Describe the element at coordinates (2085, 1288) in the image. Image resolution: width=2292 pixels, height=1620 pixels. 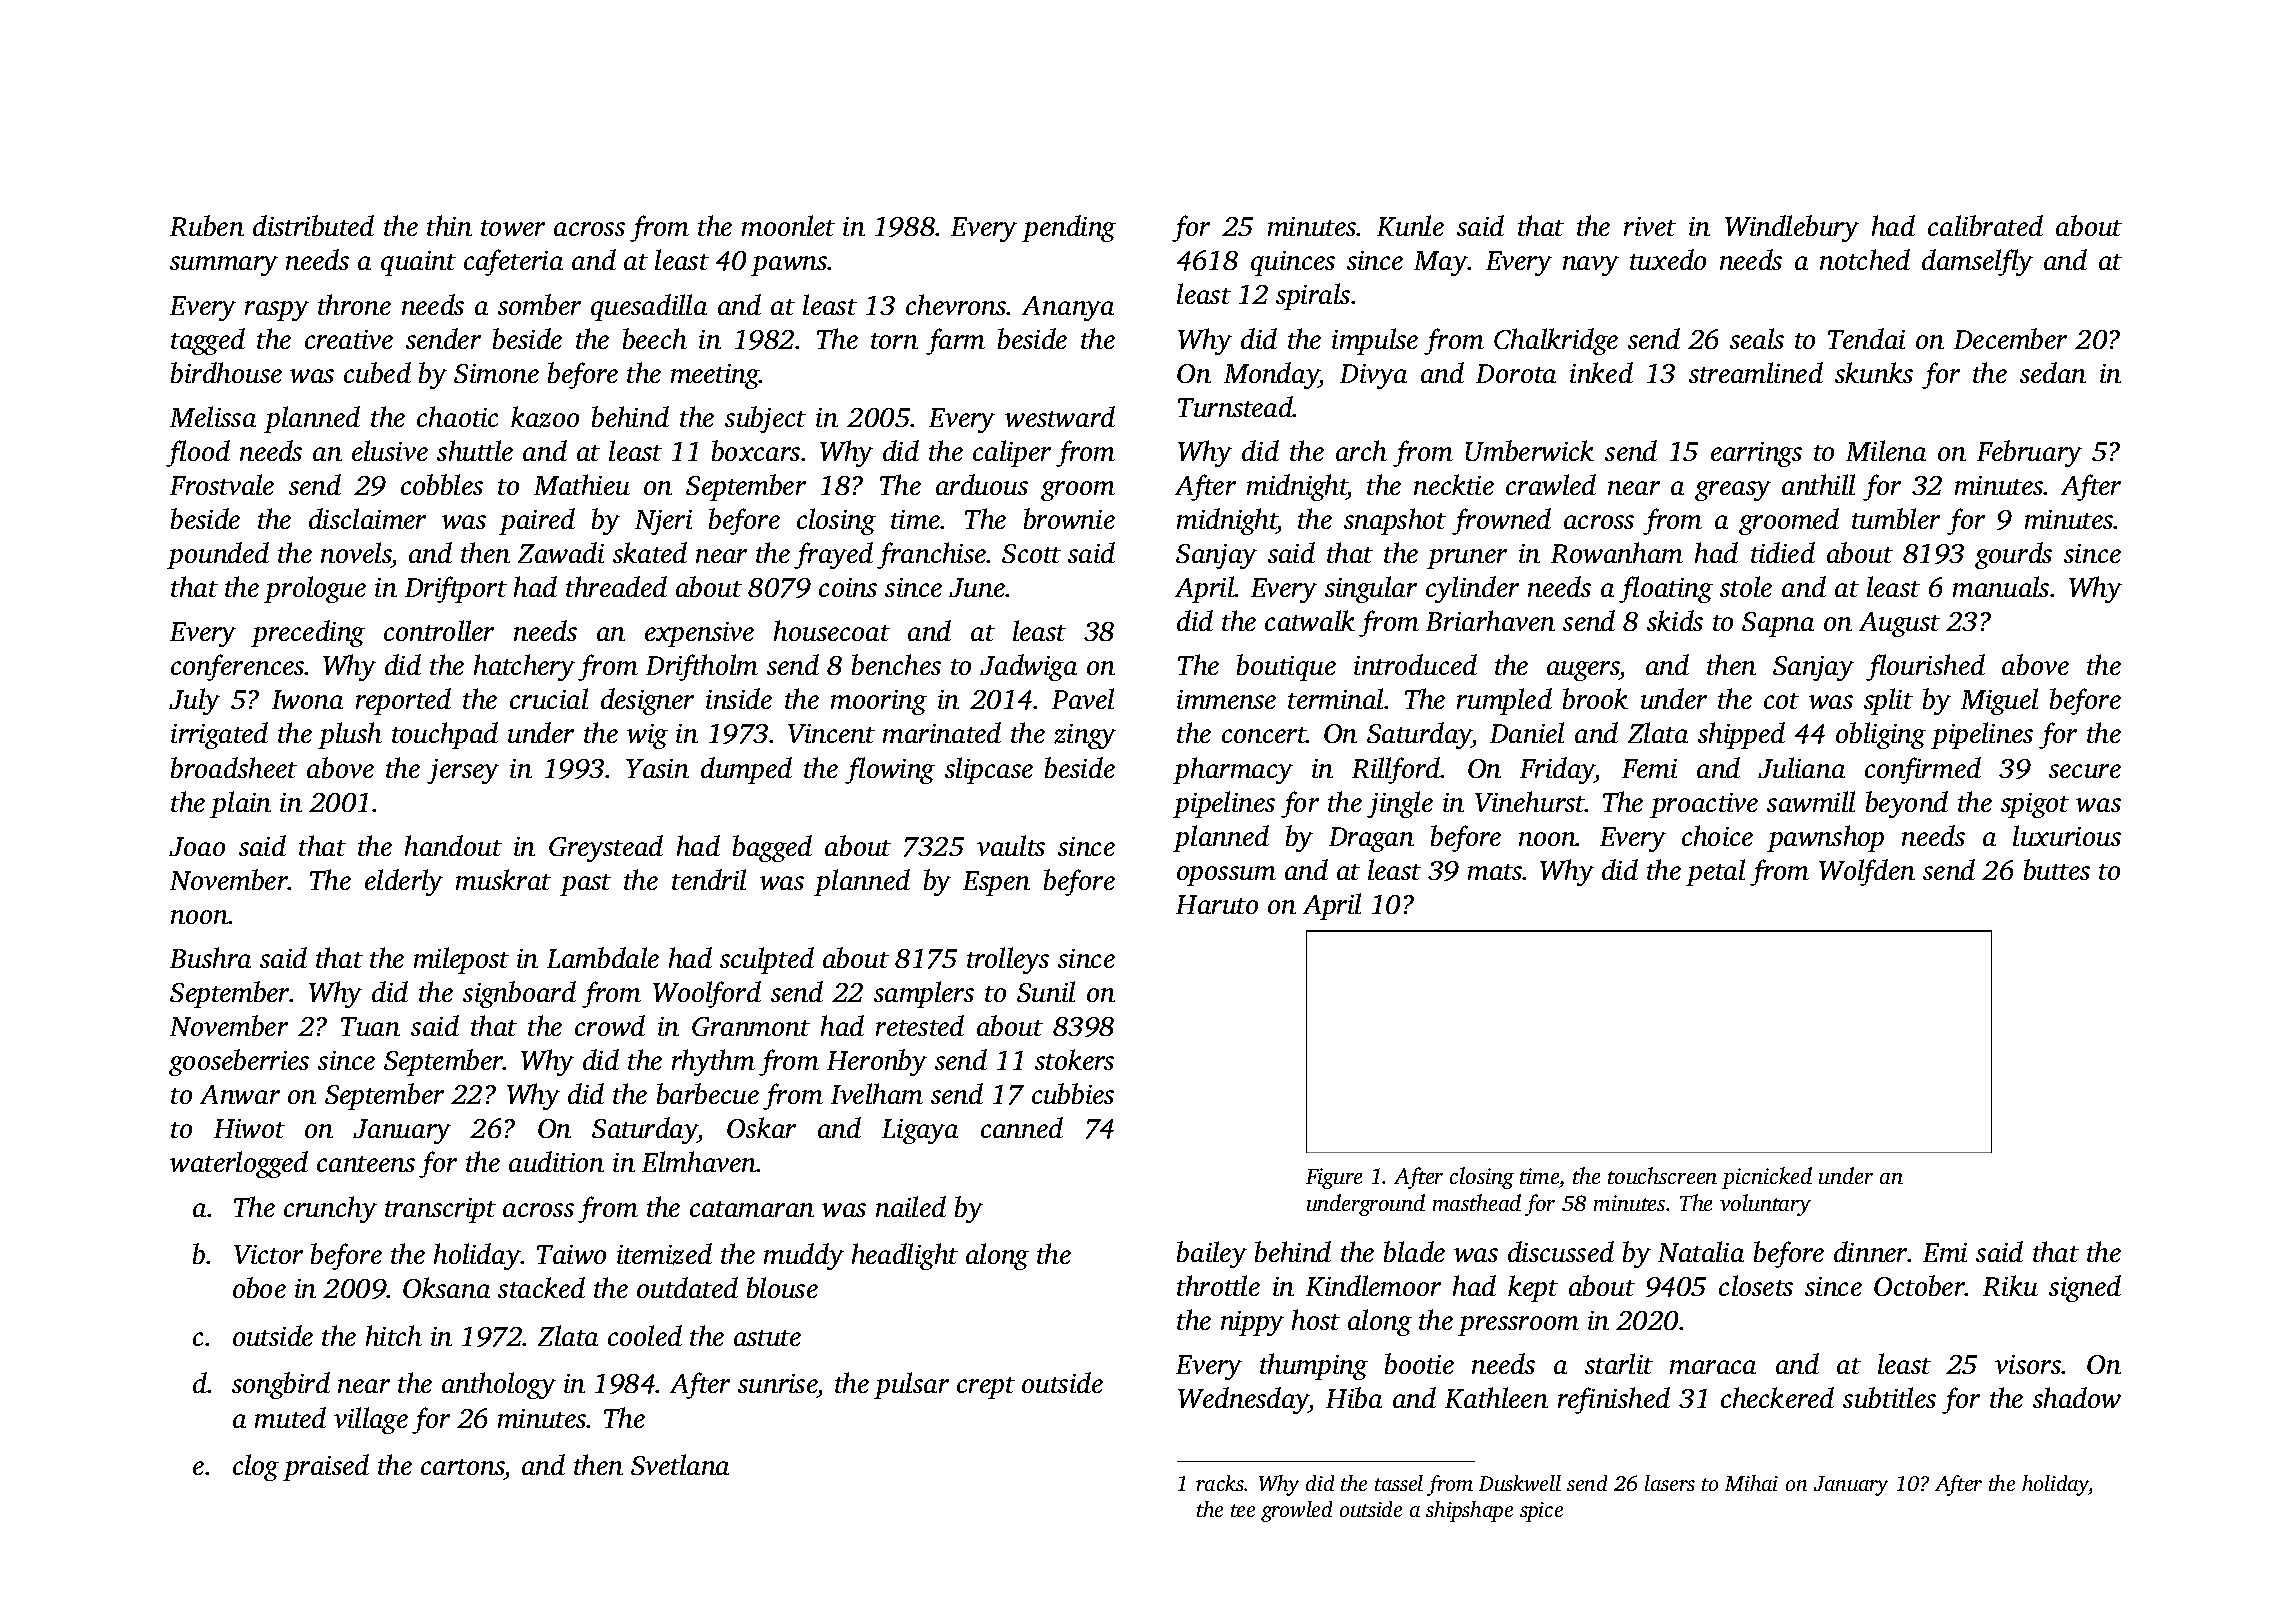
I see `signed` at that location.
